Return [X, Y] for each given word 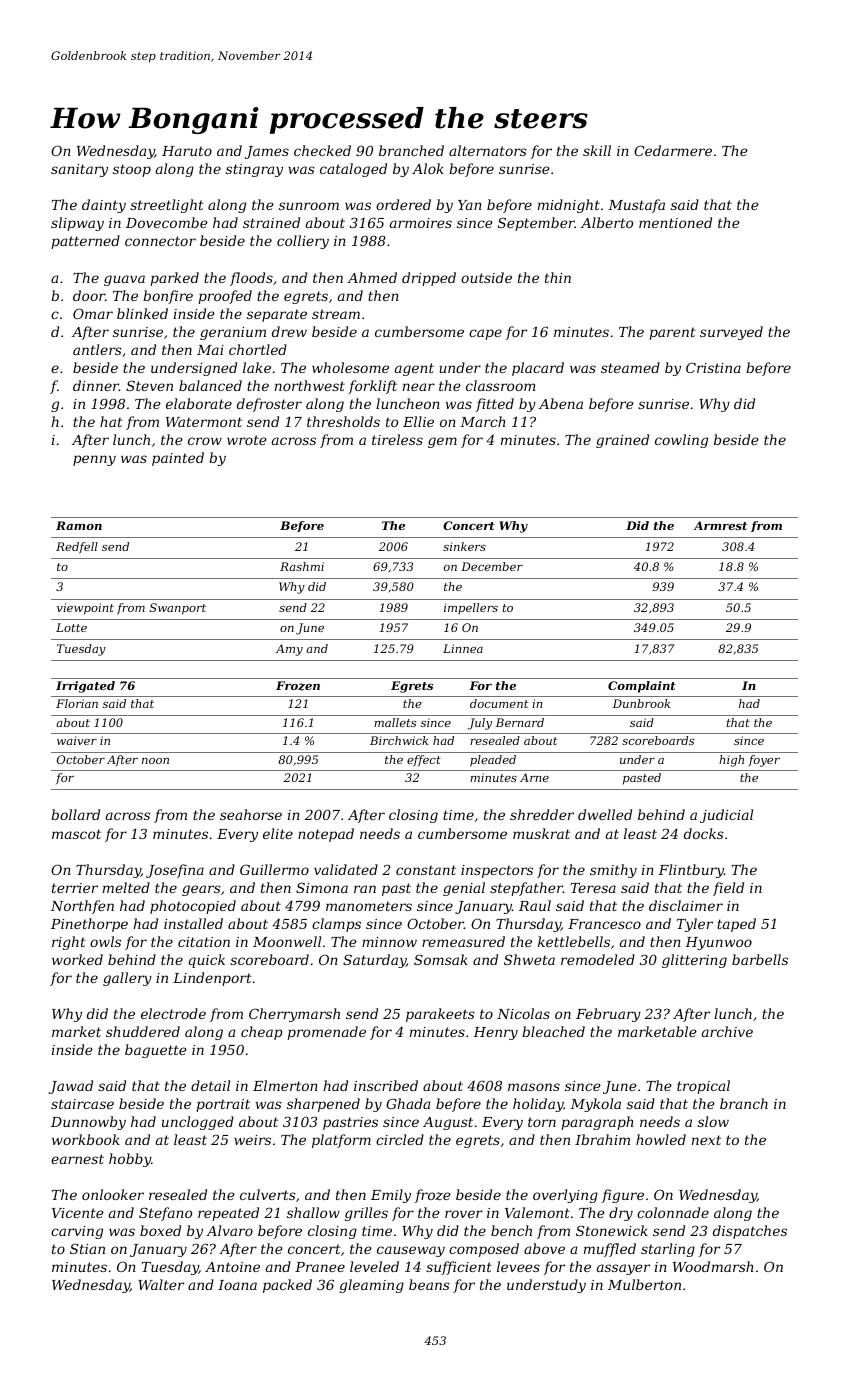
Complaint [642, 687]
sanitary [79, 170]
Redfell [77, 548]
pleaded [493, 761]
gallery [127, 979]
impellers [471, 609]
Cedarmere [673, 150]
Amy [289, 650]
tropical [703, 1087]
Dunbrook [641, 703]
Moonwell [287, 941]
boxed [160, 1230]
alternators [488, 150]
